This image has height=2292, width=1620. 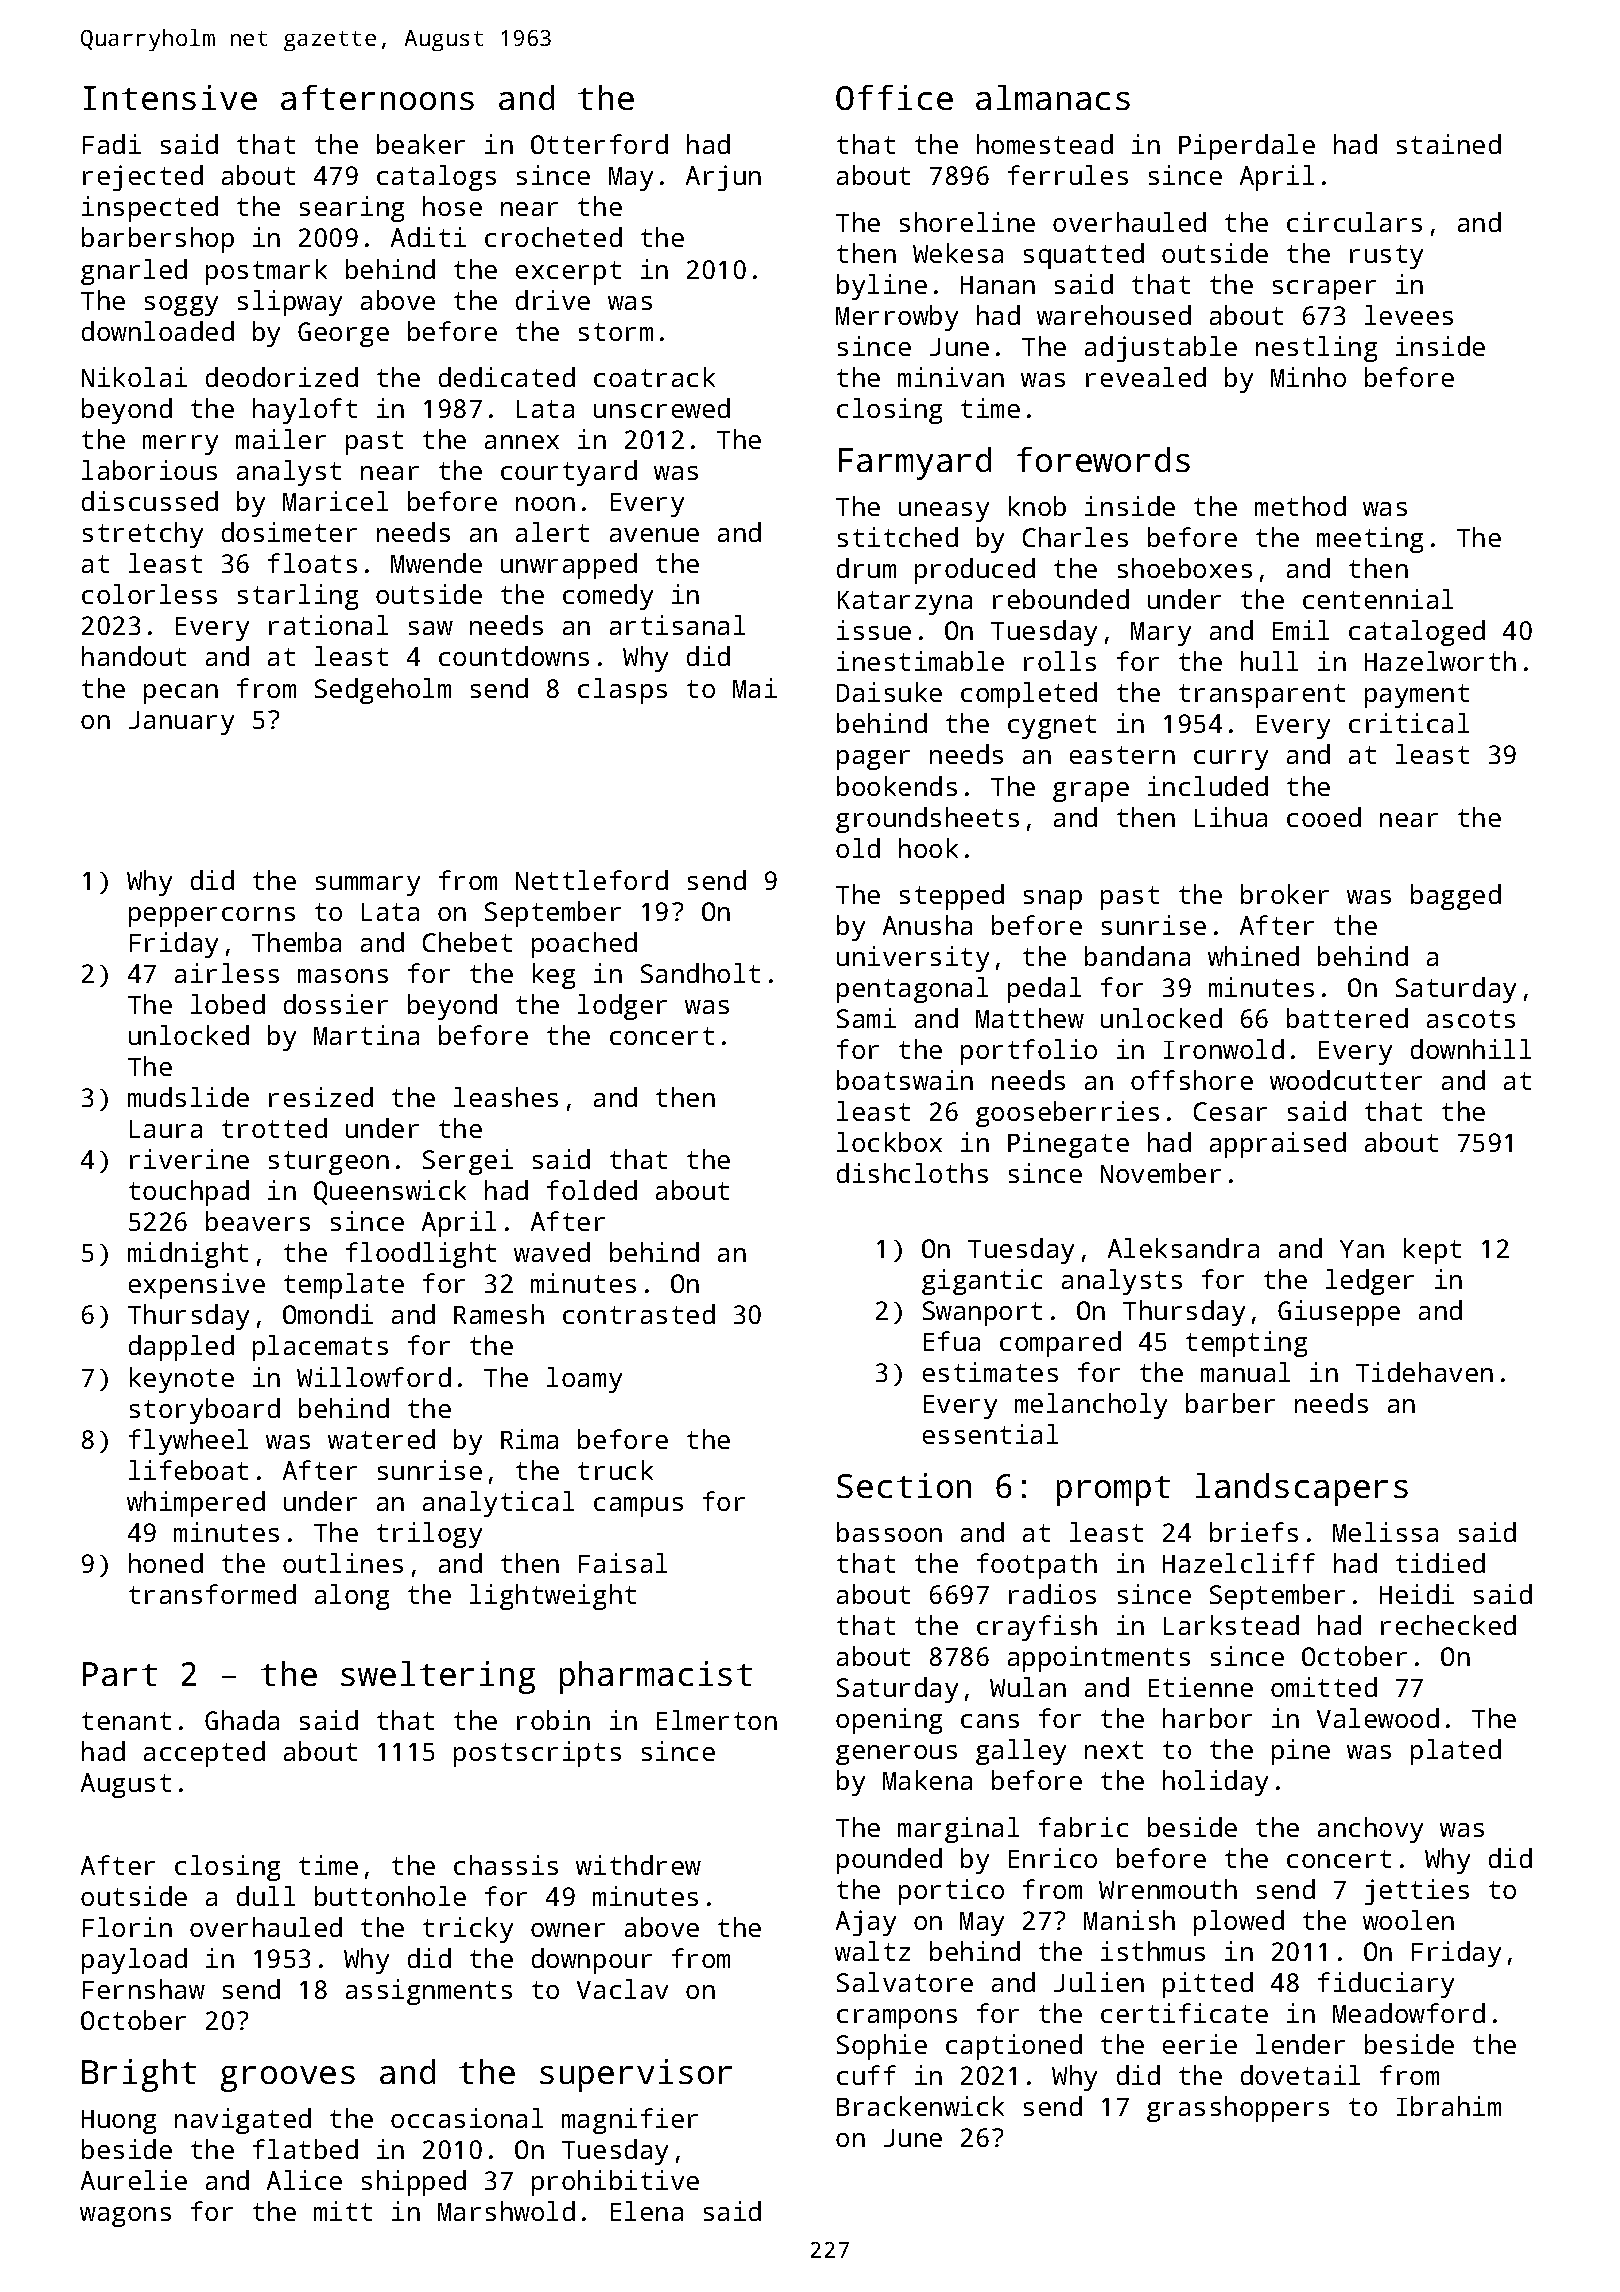 I want to click on byline, so click(x=882, y=287).
